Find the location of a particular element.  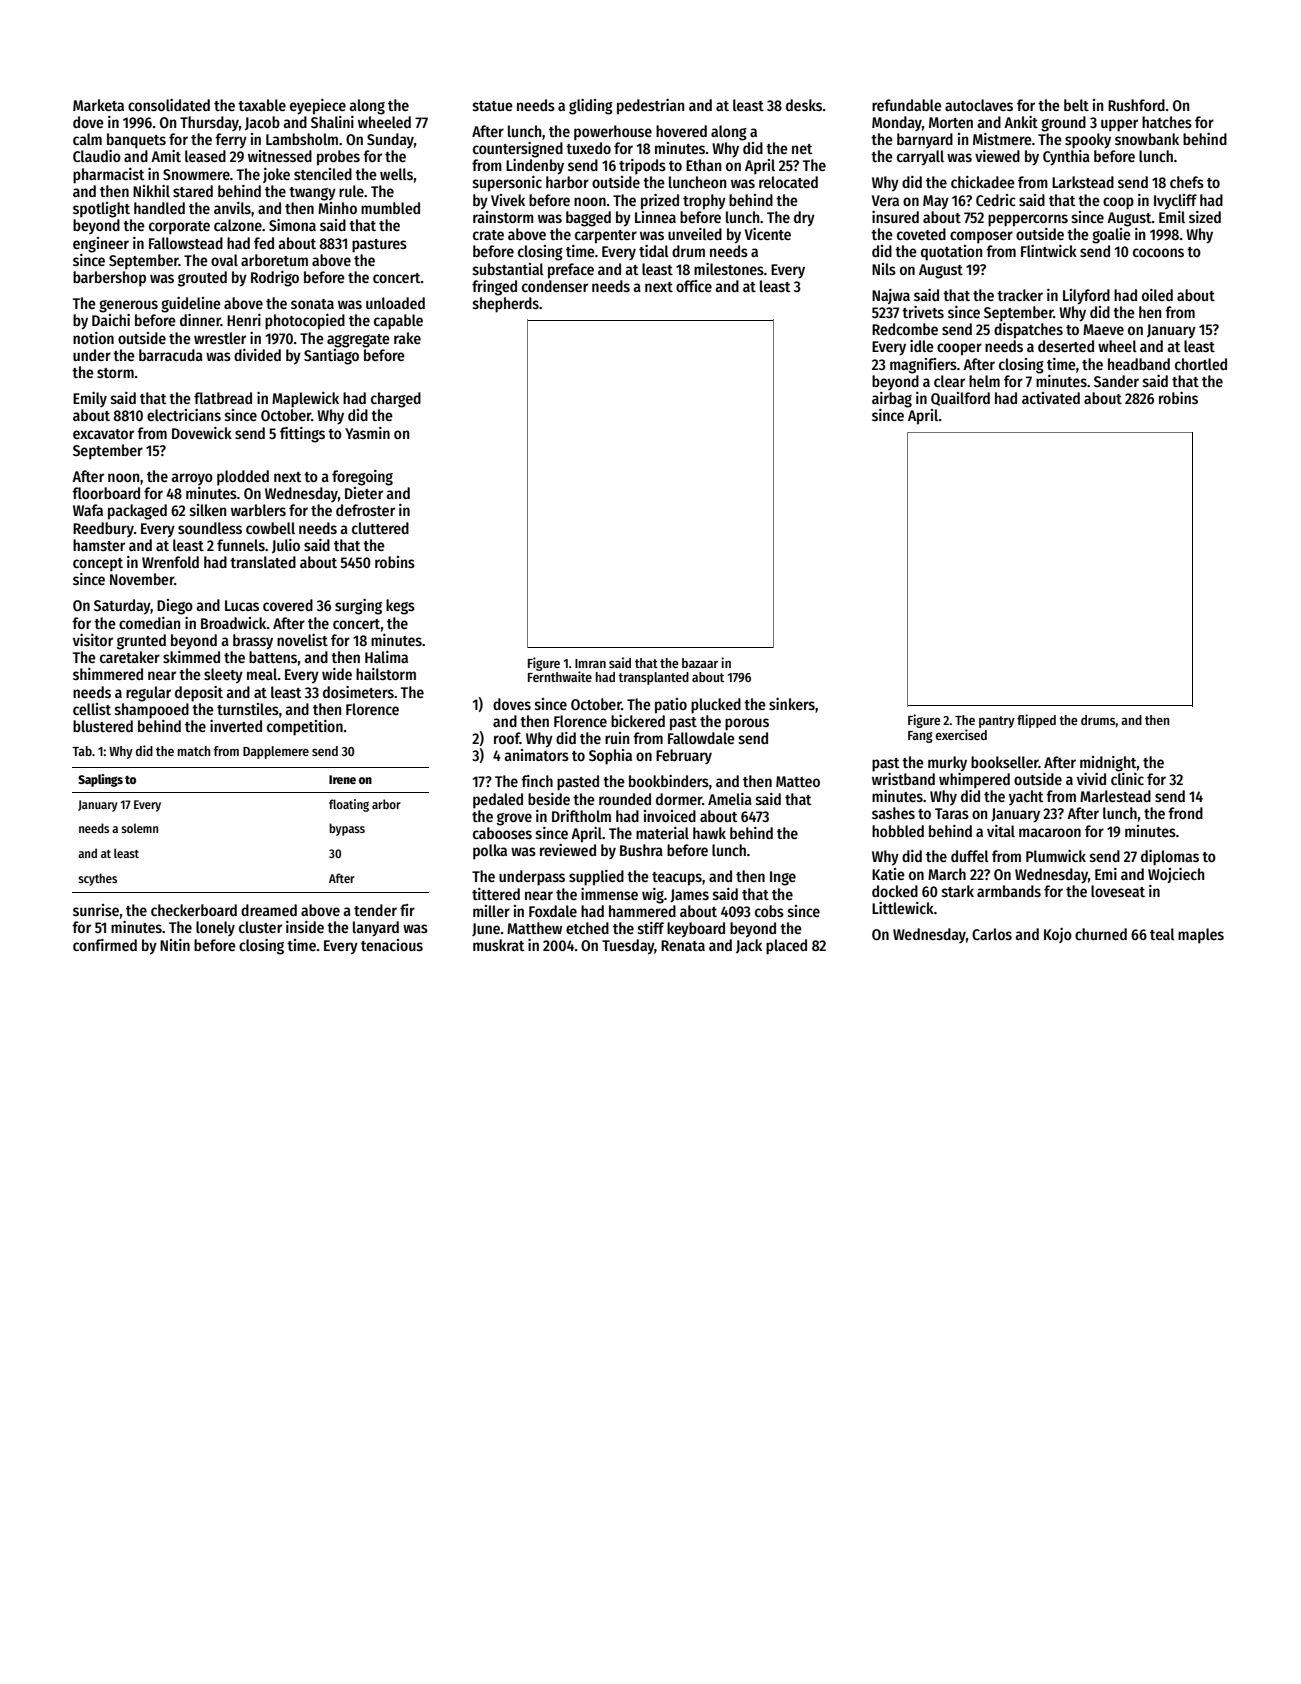

scythes is located at coordinates (97, 879).
